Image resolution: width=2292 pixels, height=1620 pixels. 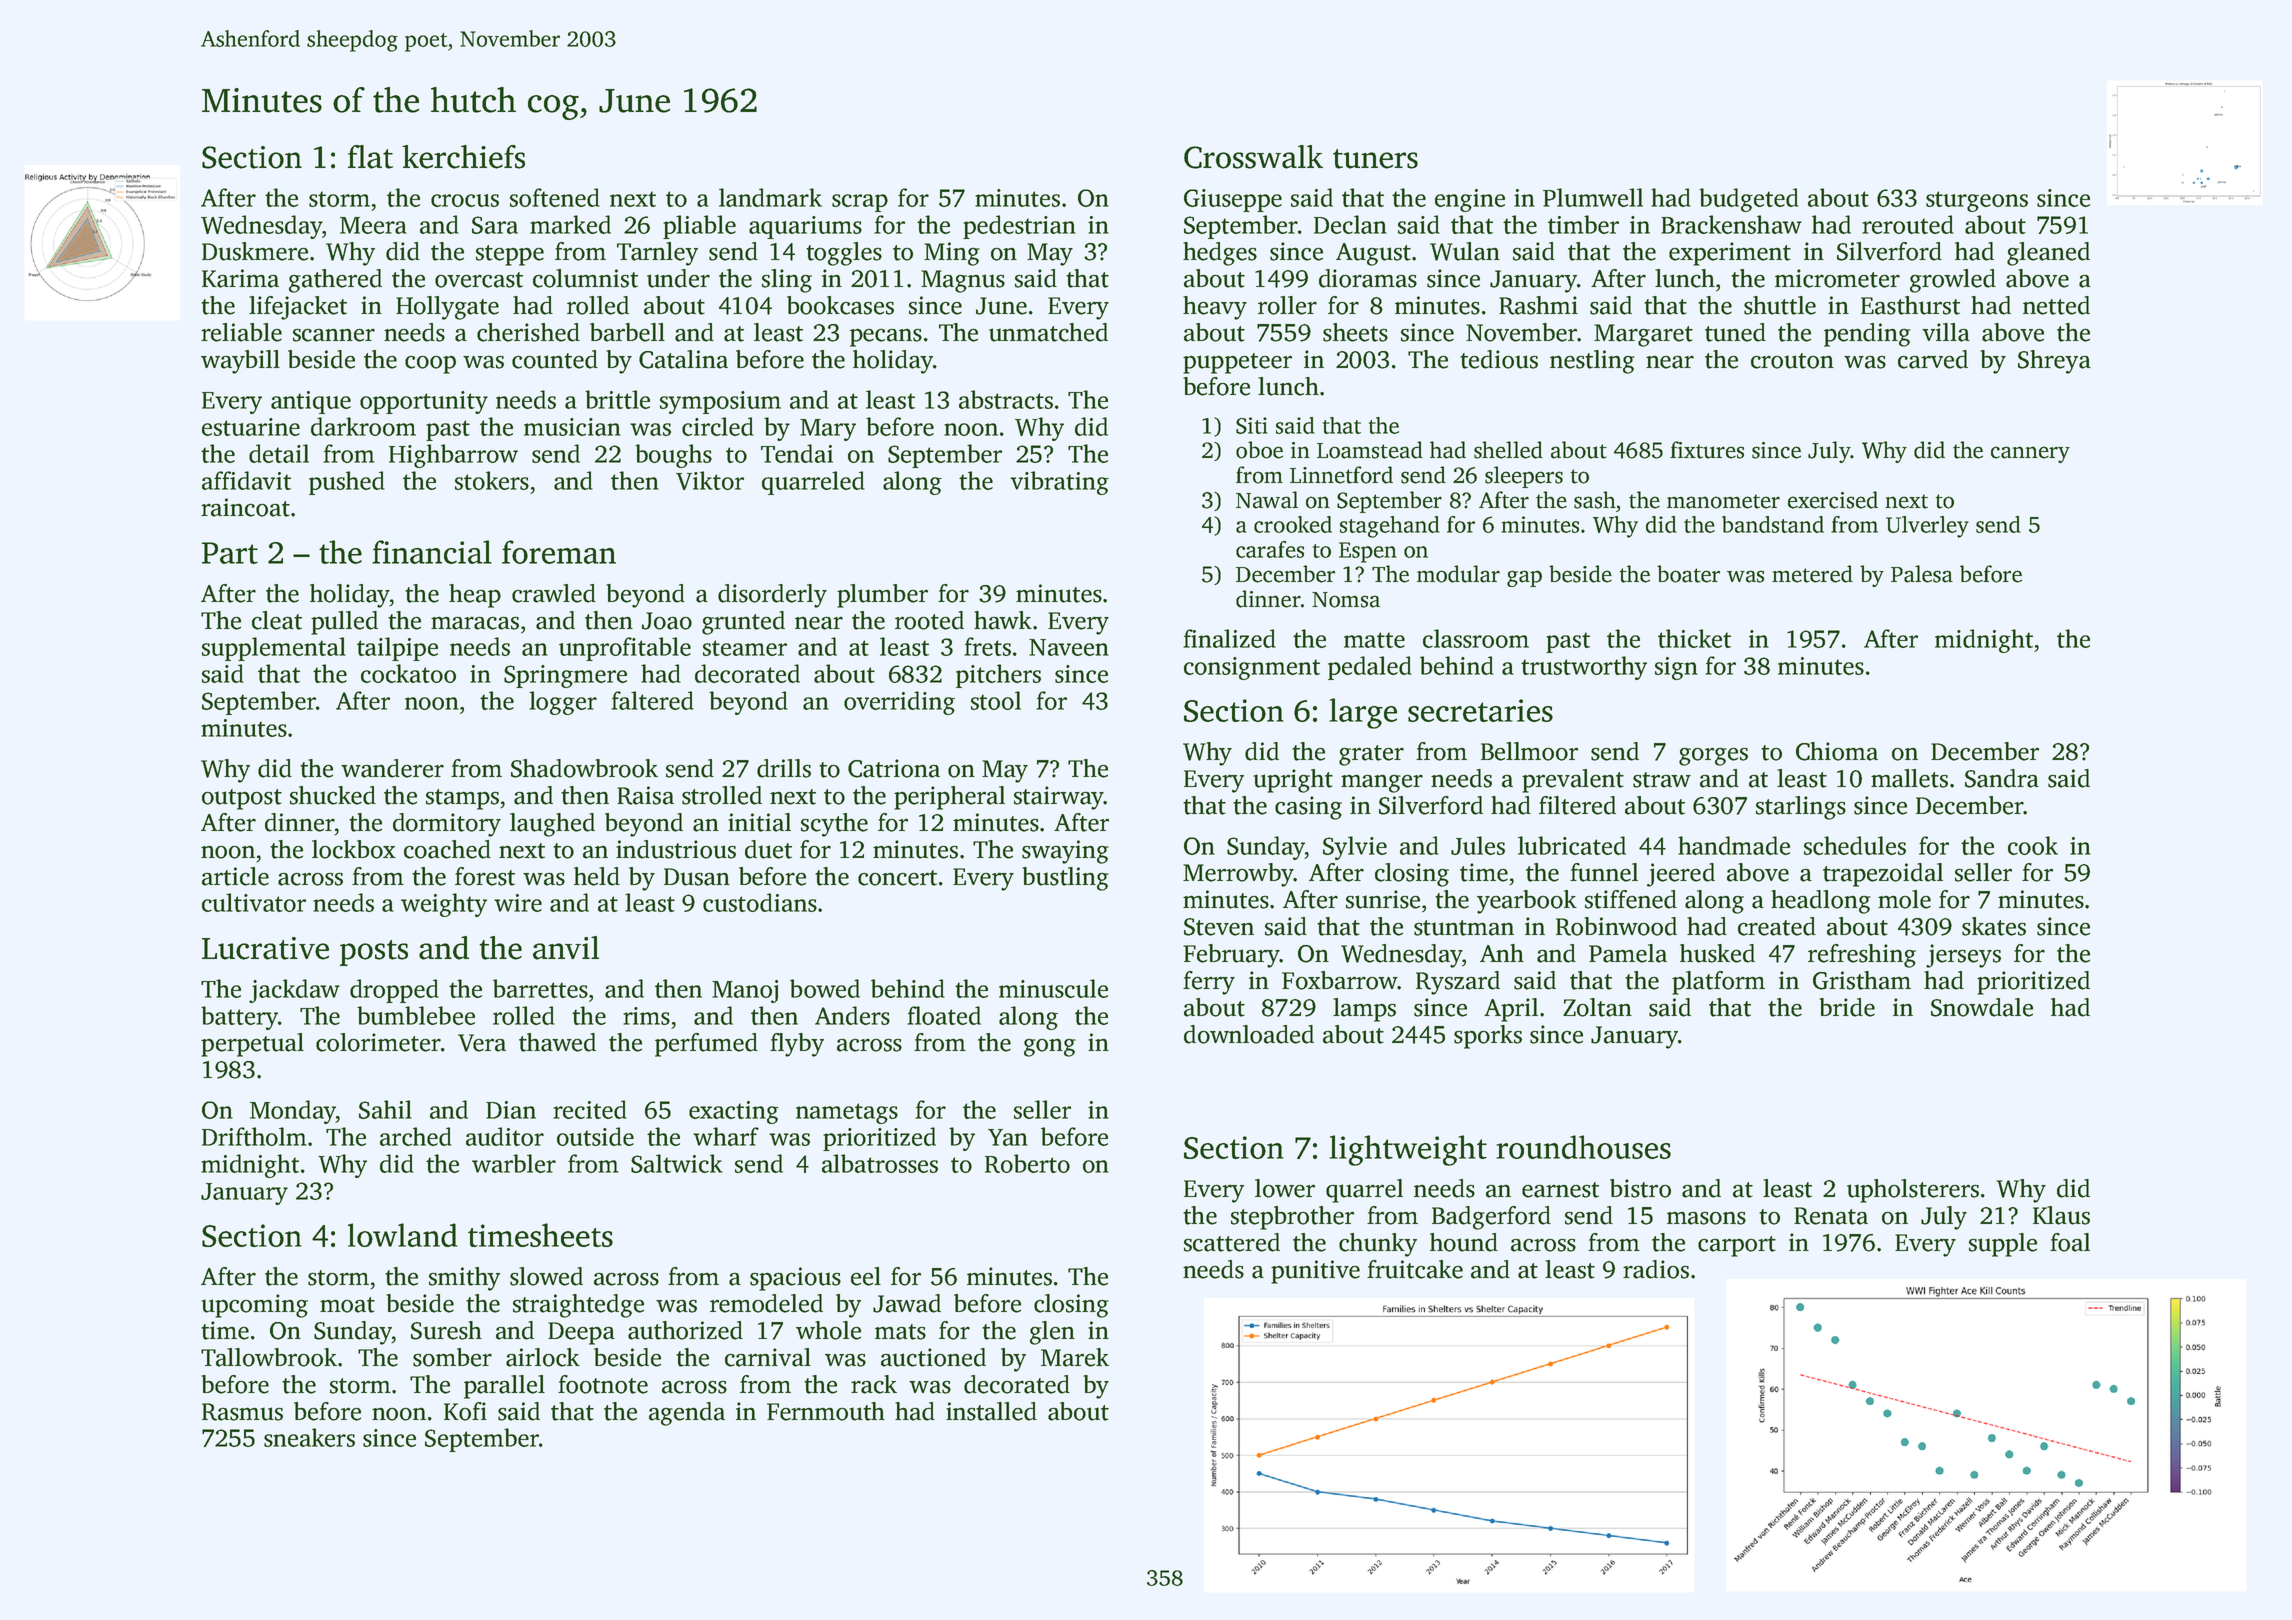 I want to click on sneakers, so click(x=309, y=1437).
